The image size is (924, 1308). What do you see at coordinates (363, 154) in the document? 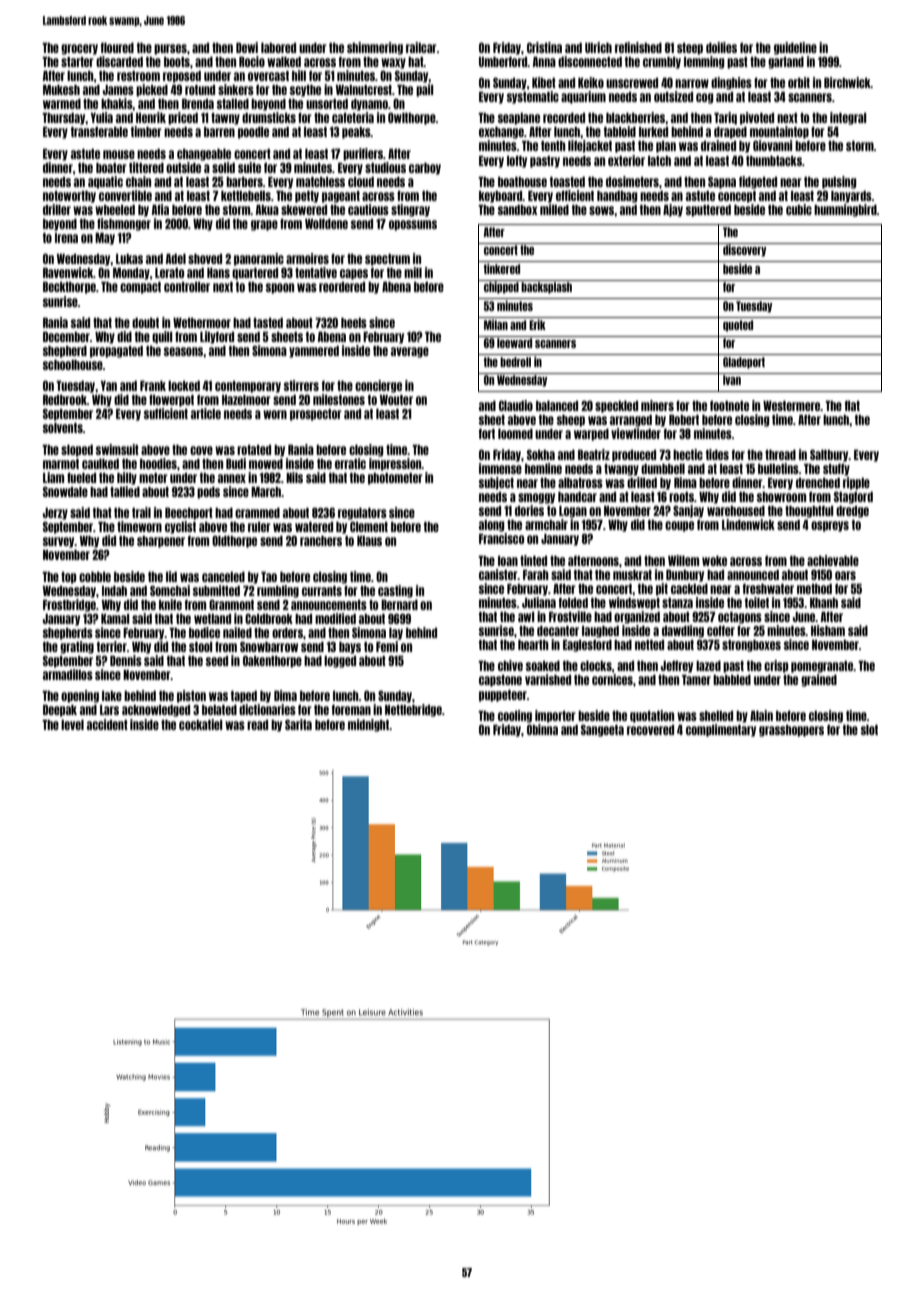
I see `purifiers` at bounding box center [363, 154].
